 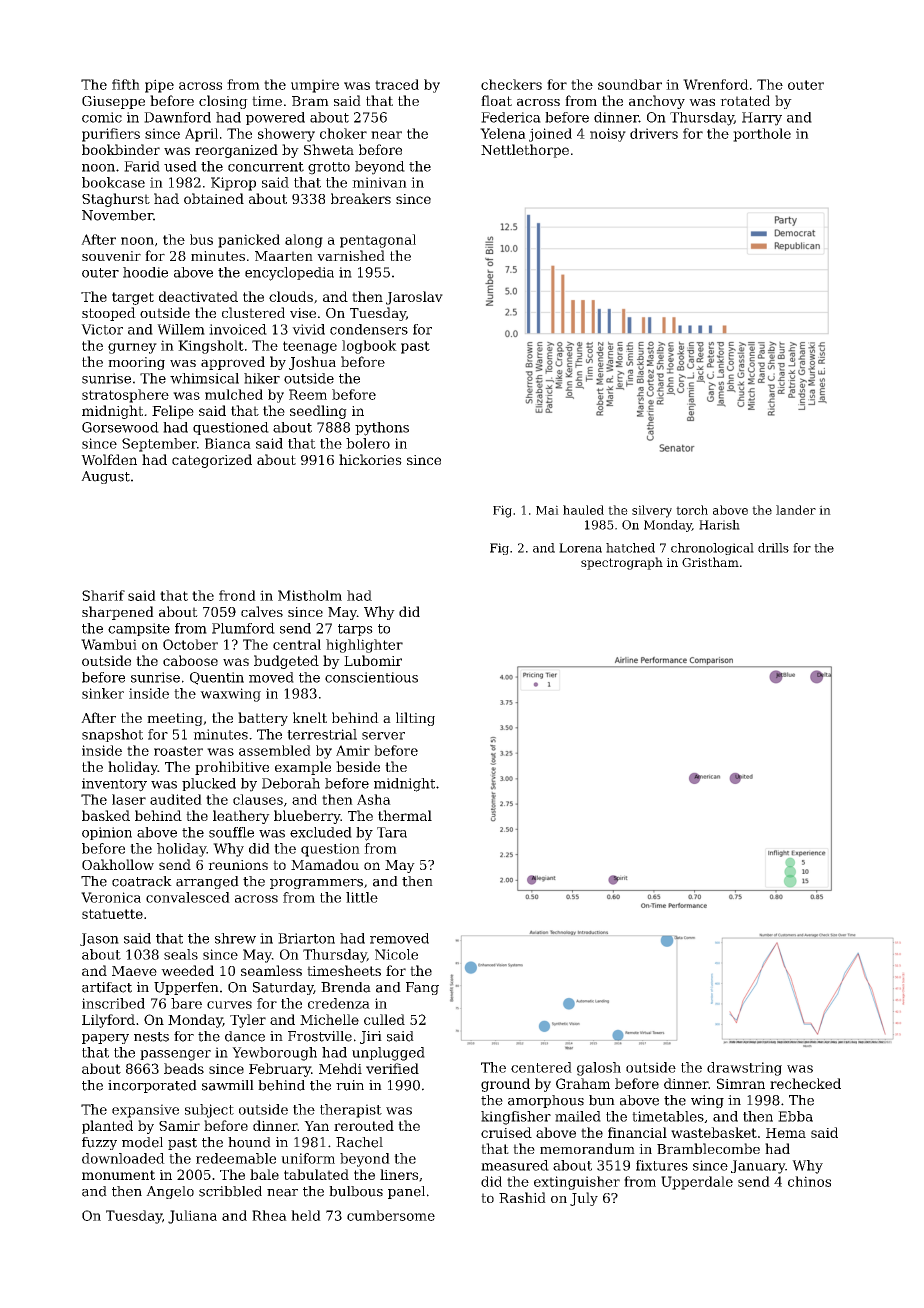 I want to click on Rhea, so click(x=269, y=1215).
